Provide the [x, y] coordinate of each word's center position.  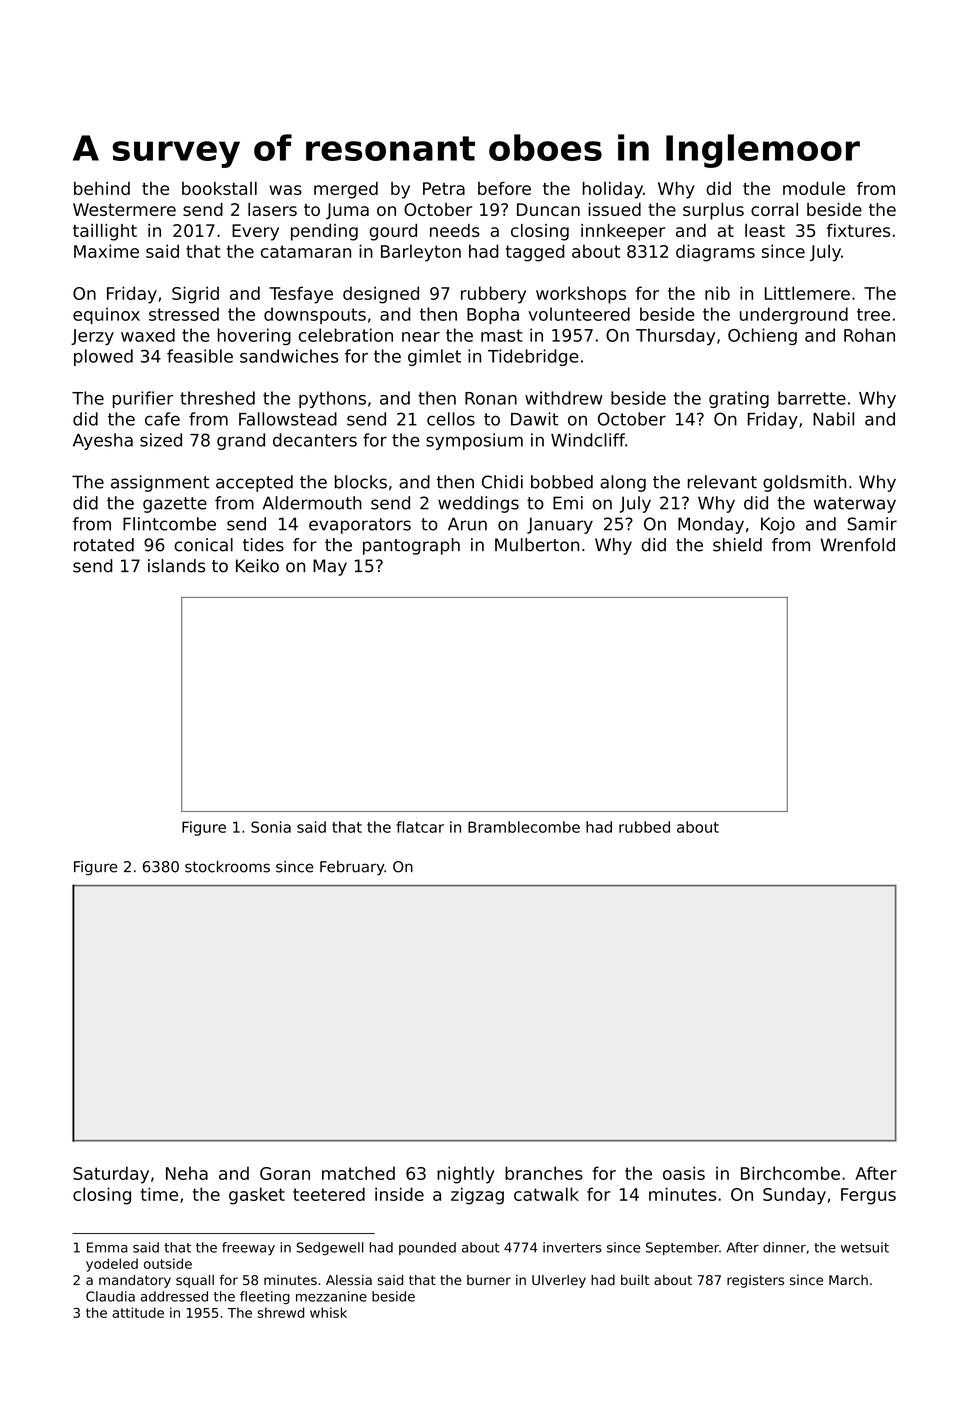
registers [755, 1281]
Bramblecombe [524, 827]
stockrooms [227, 866]
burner [489, 1280]
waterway [855, 505]
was [285, 190]
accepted [254, 483]
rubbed [644, 827]
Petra [444, 188]
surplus [713, 211]
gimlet [434, 357]
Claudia [110, 1296]
